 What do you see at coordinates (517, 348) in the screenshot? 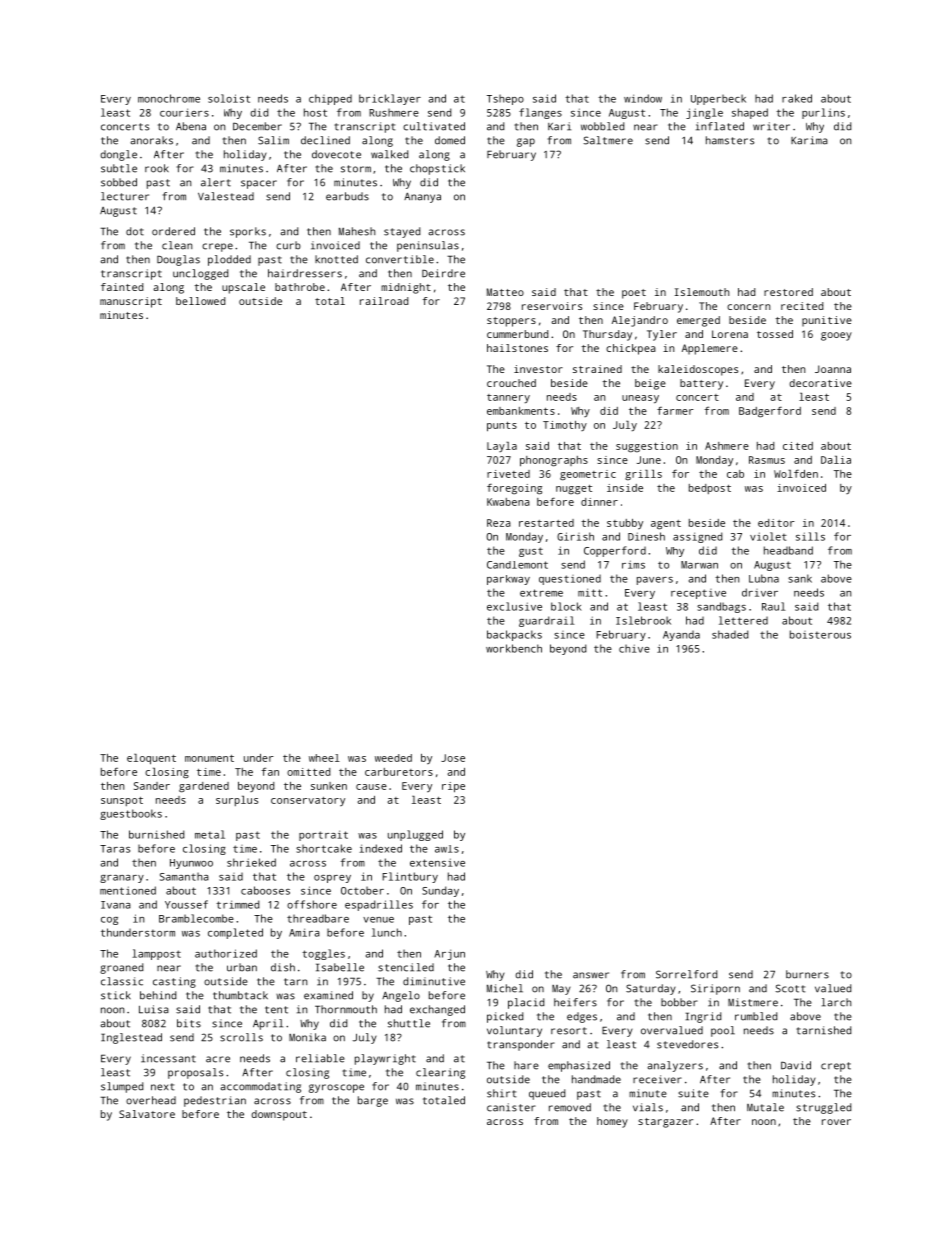
I see `hailstones` at bounding box center [517, 348].
